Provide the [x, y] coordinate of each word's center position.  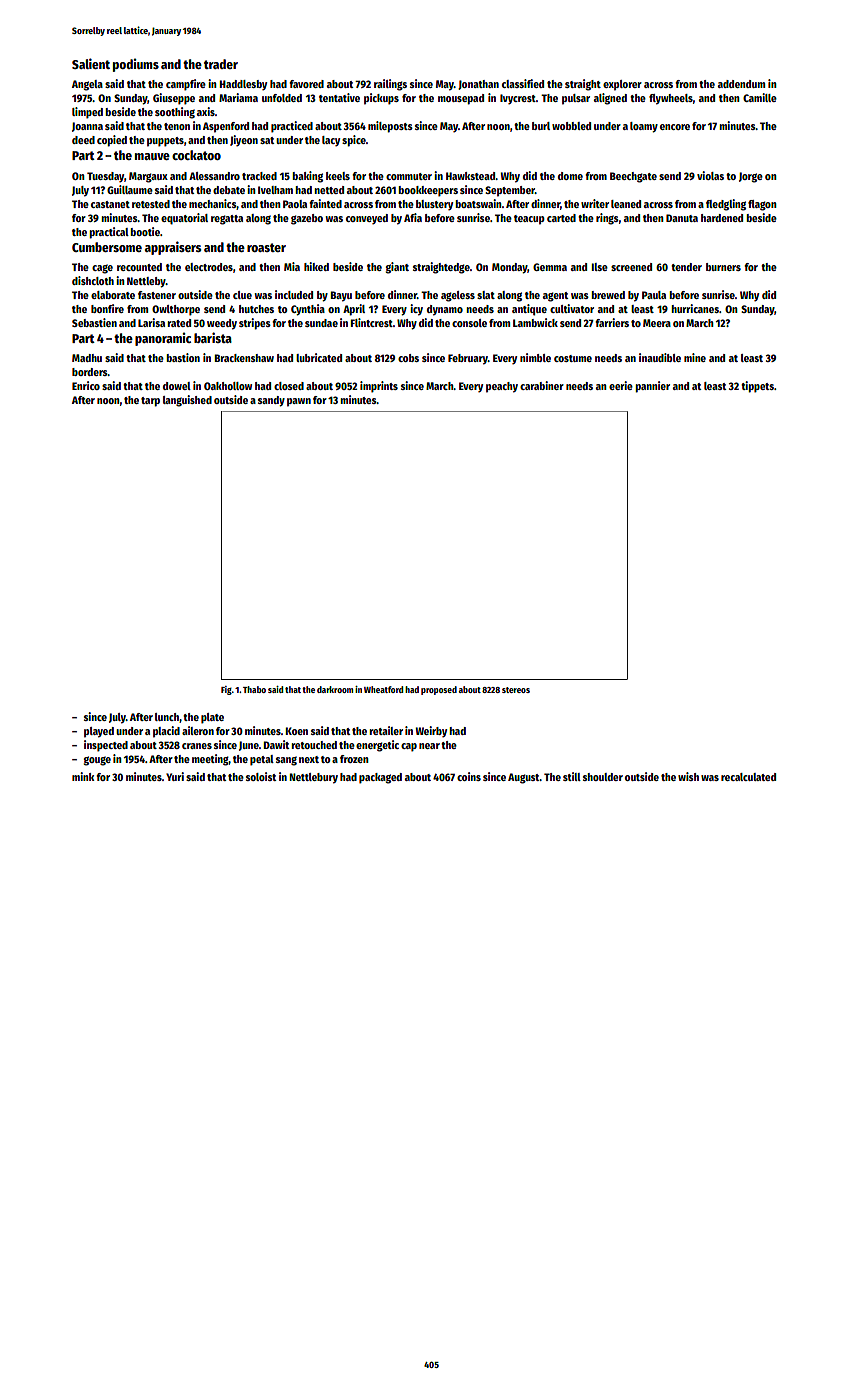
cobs [408, 358]
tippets [757, 387]
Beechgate [633, 177]
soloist [261, 776]
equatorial [184, 219]
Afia [413, 217]
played [99, 732]
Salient [91, 63]
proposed [439, 690]
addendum [741, 84]
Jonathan [478, 85]
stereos [516, 690]
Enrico [86, 385]
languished [187, 401]
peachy [502, 387]
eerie [621, 385]
